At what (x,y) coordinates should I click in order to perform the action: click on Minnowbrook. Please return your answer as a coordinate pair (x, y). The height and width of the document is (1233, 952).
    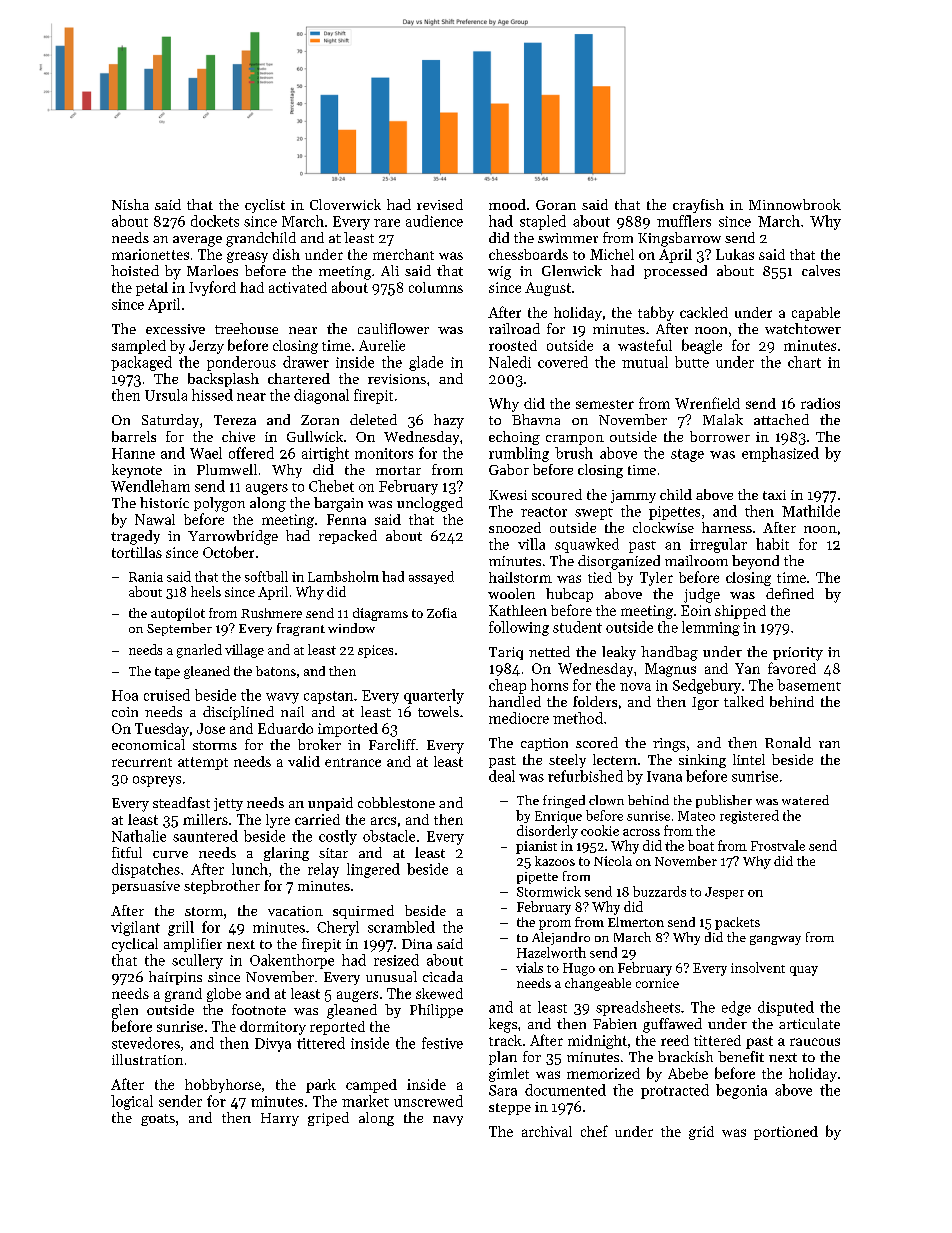
    Looking at the image, I should click on (795, 204).
